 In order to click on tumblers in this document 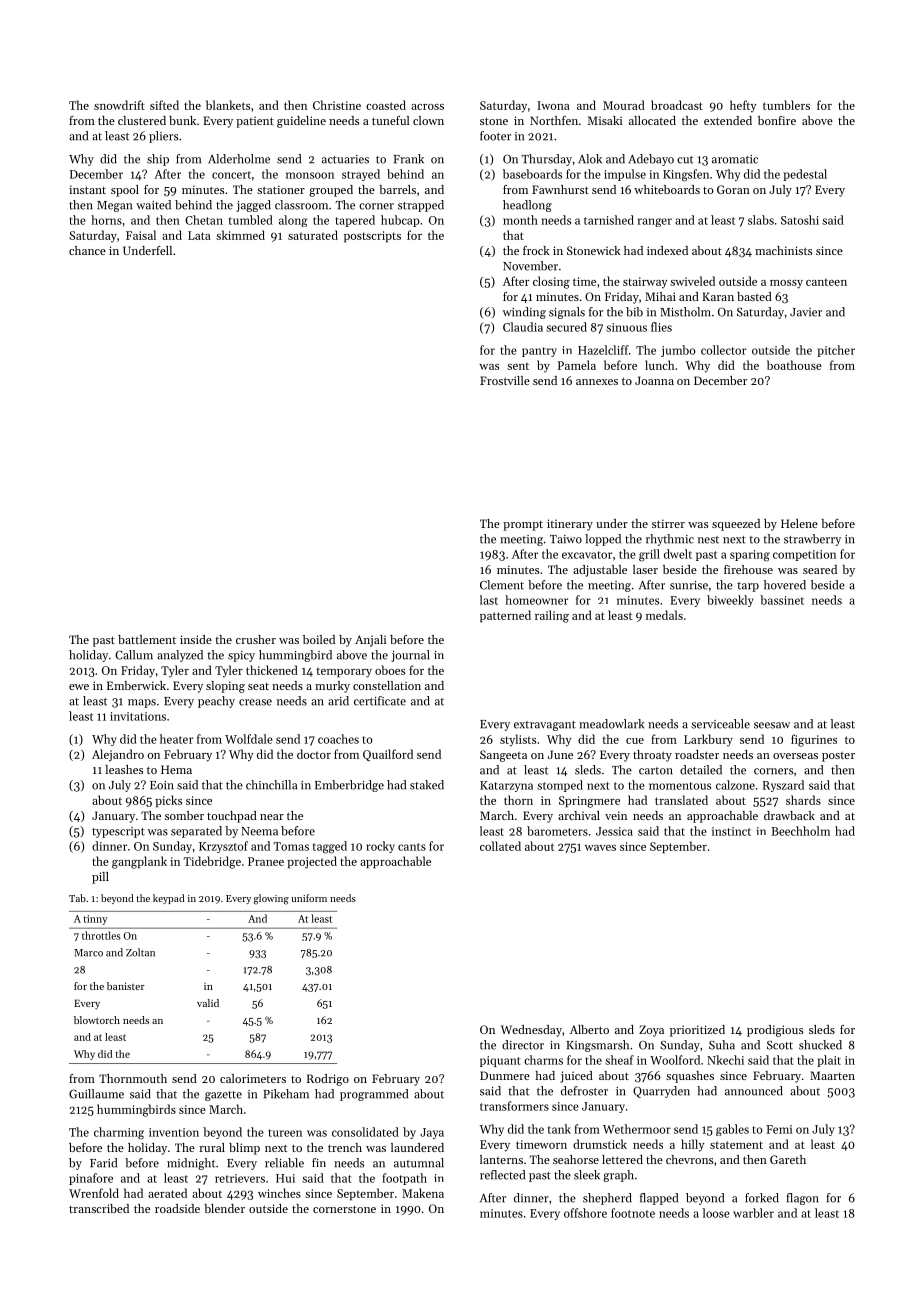, I will do `click(786, 105)`.
